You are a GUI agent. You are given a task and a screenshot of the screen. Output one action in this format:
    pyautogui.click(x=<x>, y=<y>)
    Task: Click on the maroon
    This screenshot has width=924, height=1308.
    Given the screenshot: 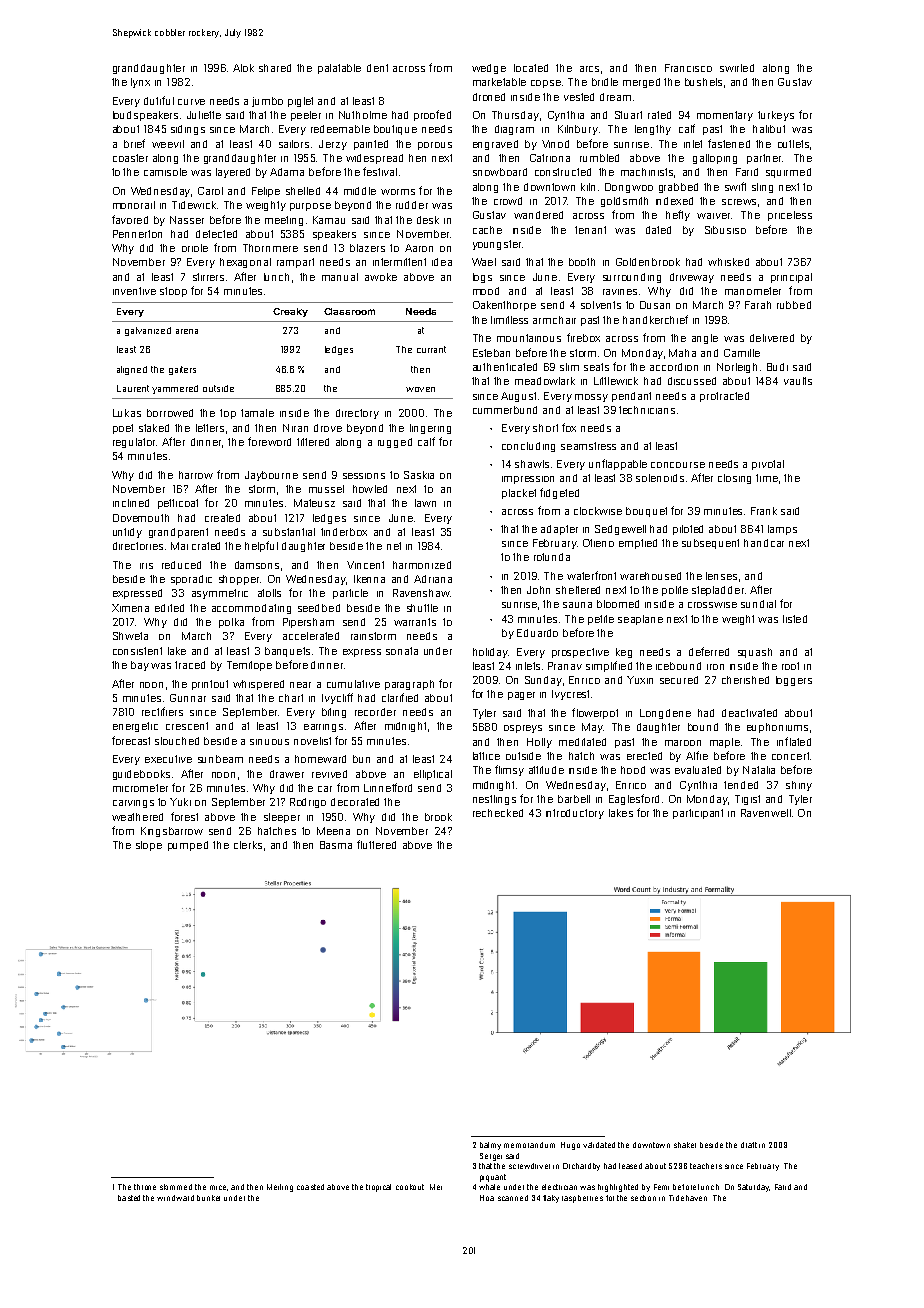 What is the action you would take?
    pyautogui.click(x=683, y=743)
